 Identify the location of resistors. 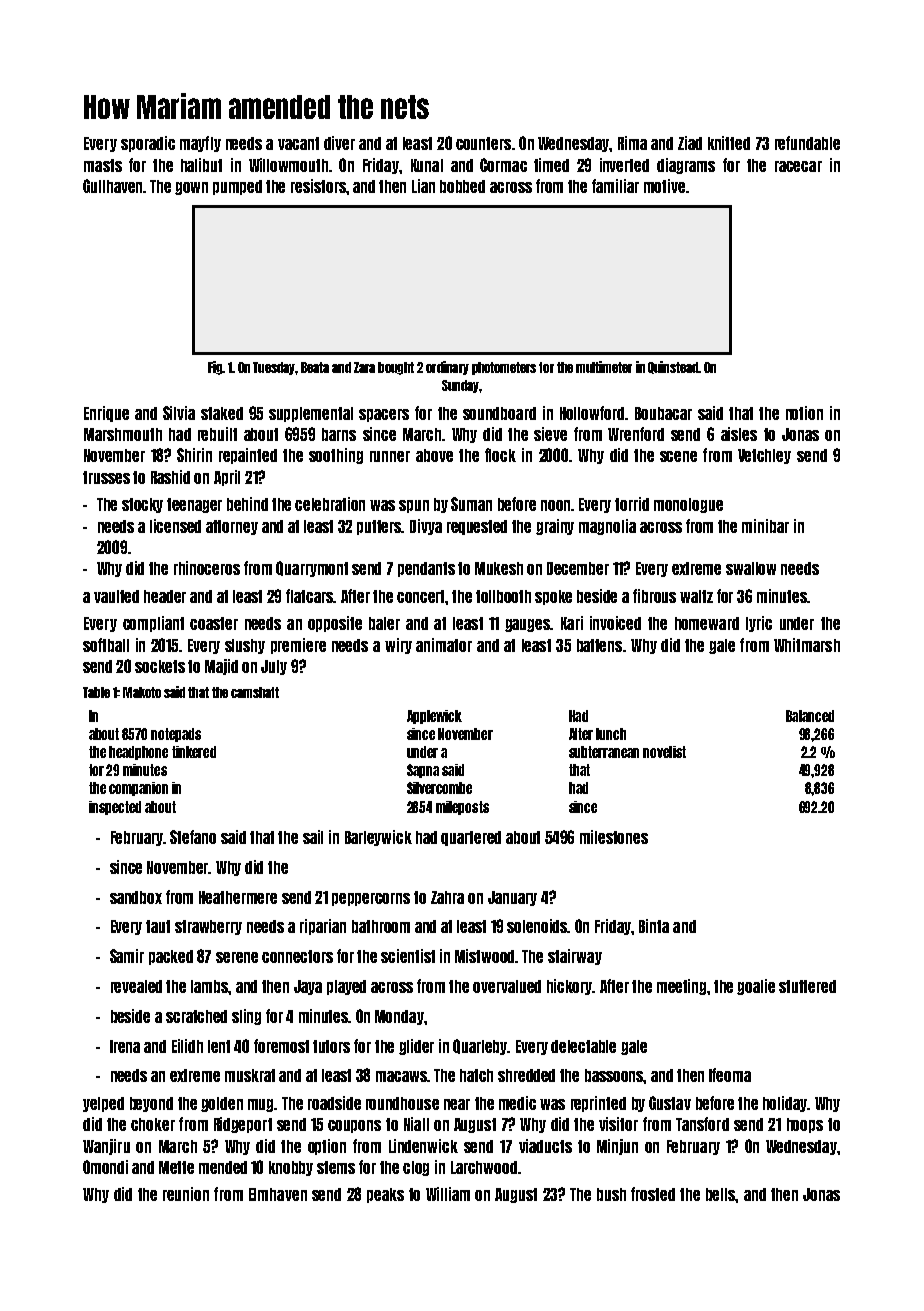
(319, 186).
